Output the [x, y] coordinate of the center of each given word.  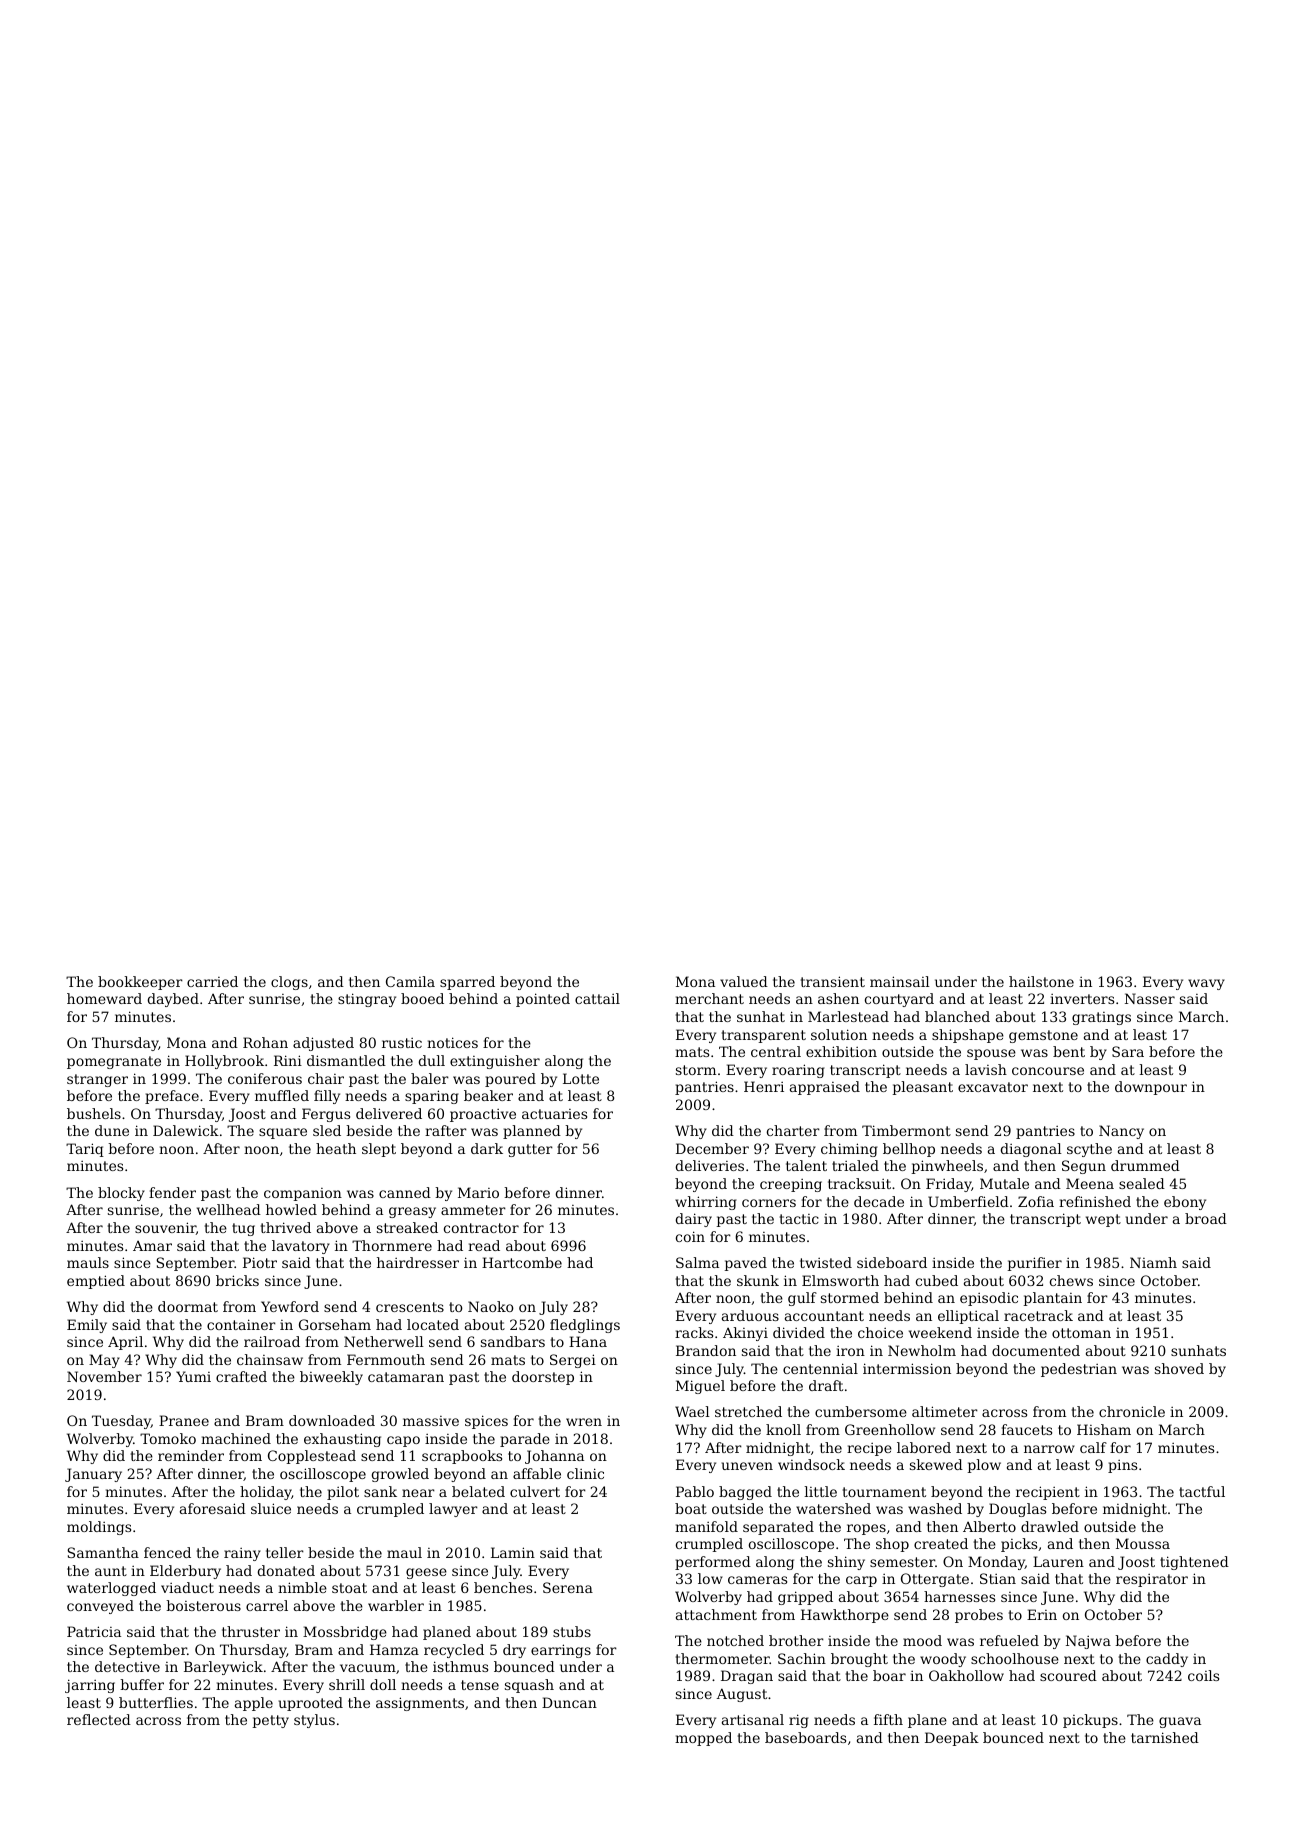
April [125, 1343]
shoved [1179, 1368]
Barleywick [223, 1668]
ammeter [473, 1210]
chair [326, 1078]
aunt [111, 1571]
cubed [937, 1280]
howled [291, 1209]
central [776, 1051]
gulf [802, 1299]
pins [1122, 1466]
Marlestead [848, 1016]
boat [691, 1508]
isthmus [460, 1666]
